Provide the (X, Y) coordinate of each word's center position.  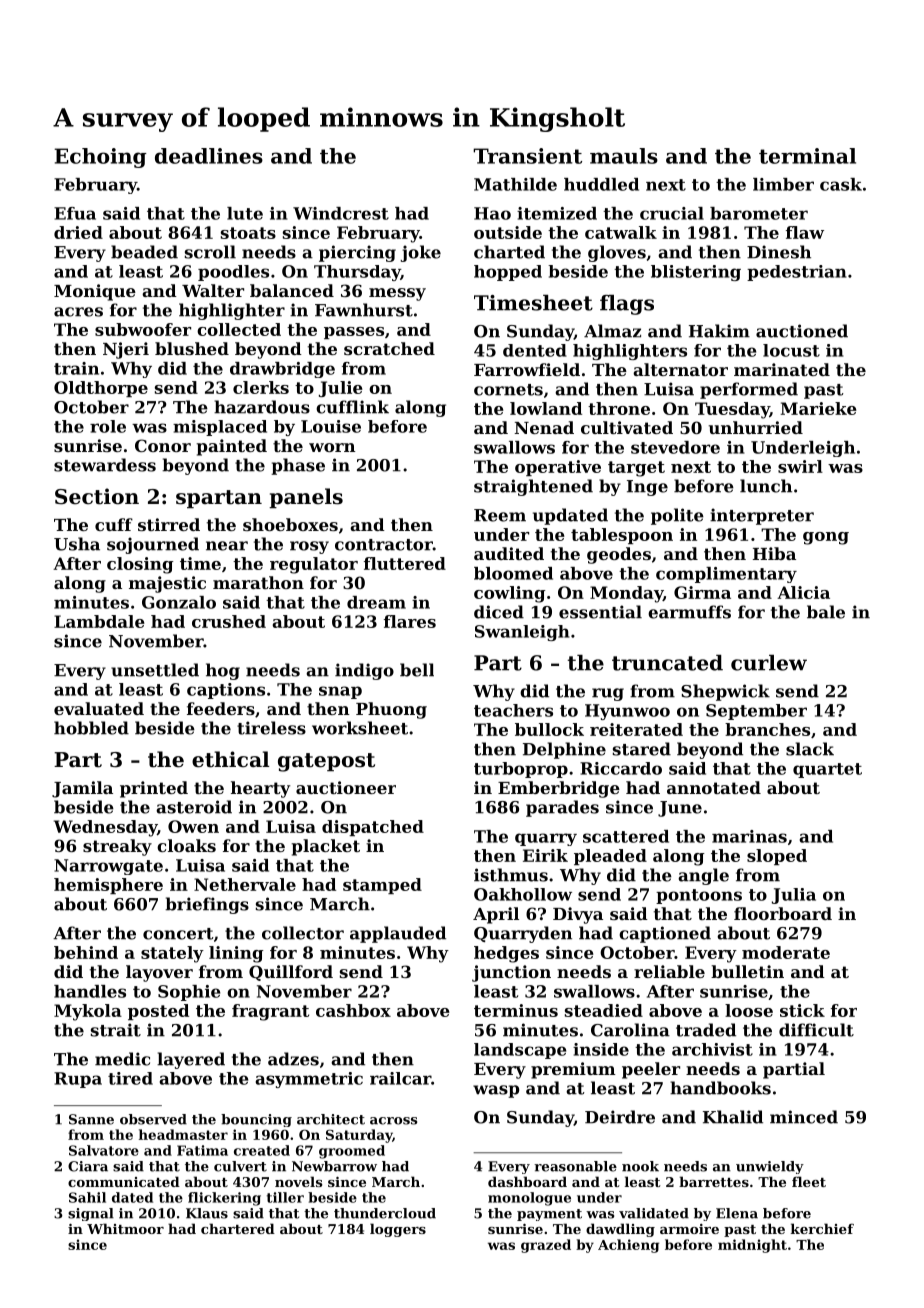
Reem (500, 515)
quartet (827, 770)
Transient (527, 156)
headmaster (183, 1134)
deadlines (209, 156)
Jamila (82, 789)
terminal (807, 156)
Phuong (391, 710)
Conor (163, 445)
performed (749, 390)
